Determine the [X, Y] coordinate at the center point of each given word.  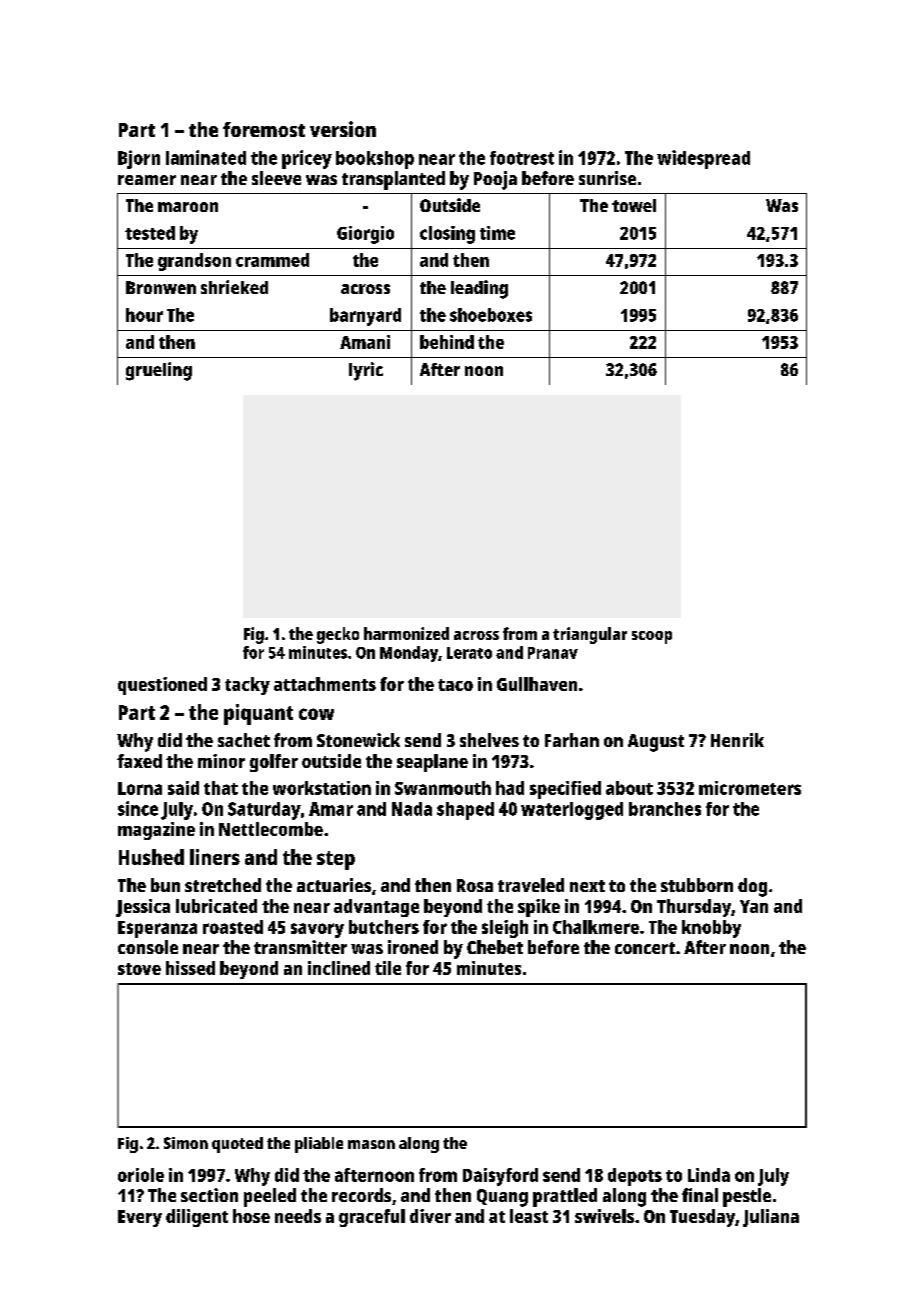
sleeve [276, 178]
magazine [156, 831]
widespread [703, 159]
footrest [522, 158]
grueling [159, 371]
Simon [186, 1143]
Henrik [737, 740]
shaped [465, 811]
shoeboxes [491, 315]
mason [371, 1144]
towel [634, 205]
